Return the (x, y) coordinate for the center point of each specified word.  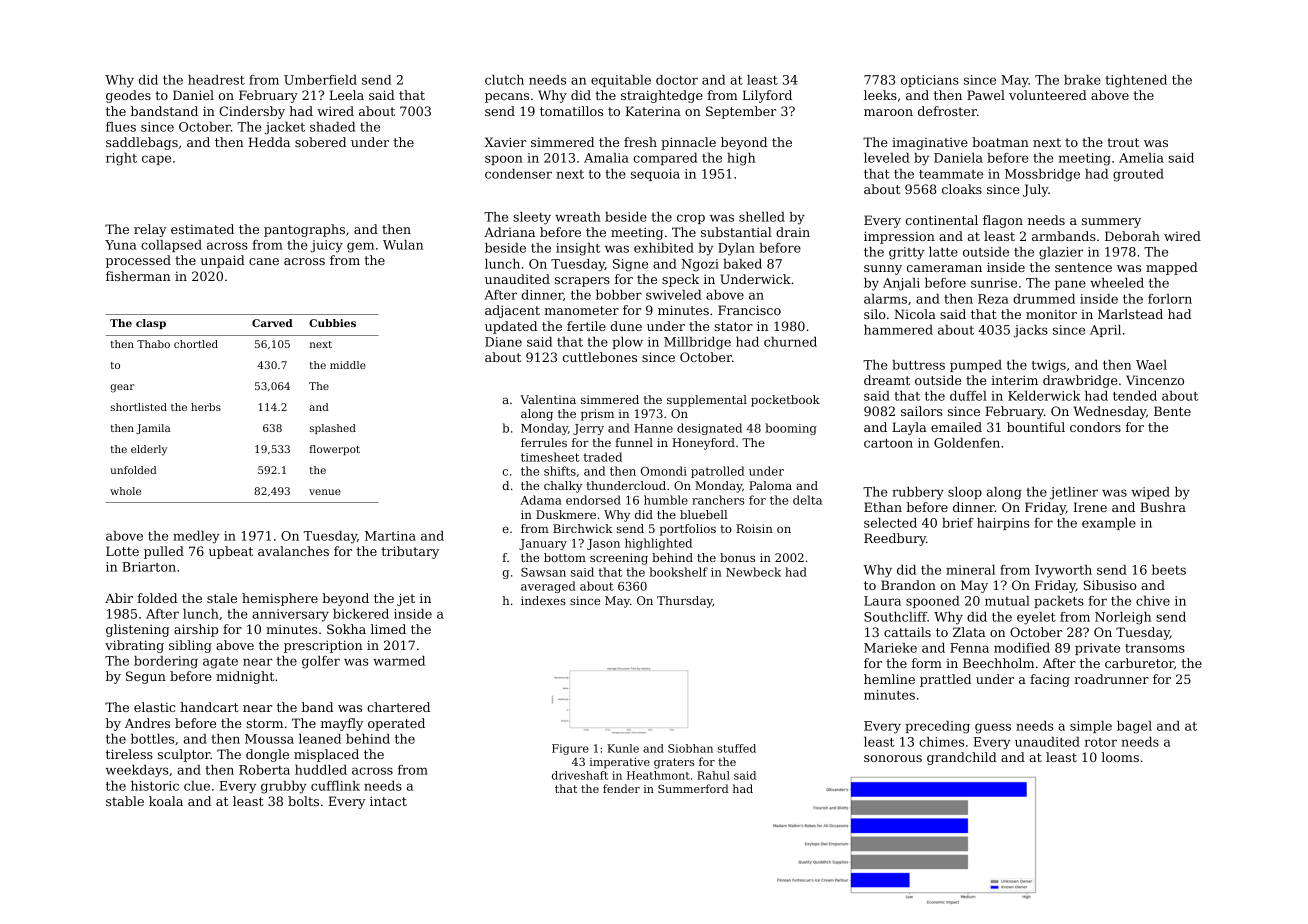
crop (691, 219)
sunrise (994, 283)
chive (1153, 601)
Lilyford (767, 96)
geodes (128, 96)
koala (166, 801)
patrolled (717, 472)
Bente (1172, 411)
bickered (361, 614)
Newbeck (753, 572)
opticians (930, 81)
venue (325, 492)
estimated (202, 229)
